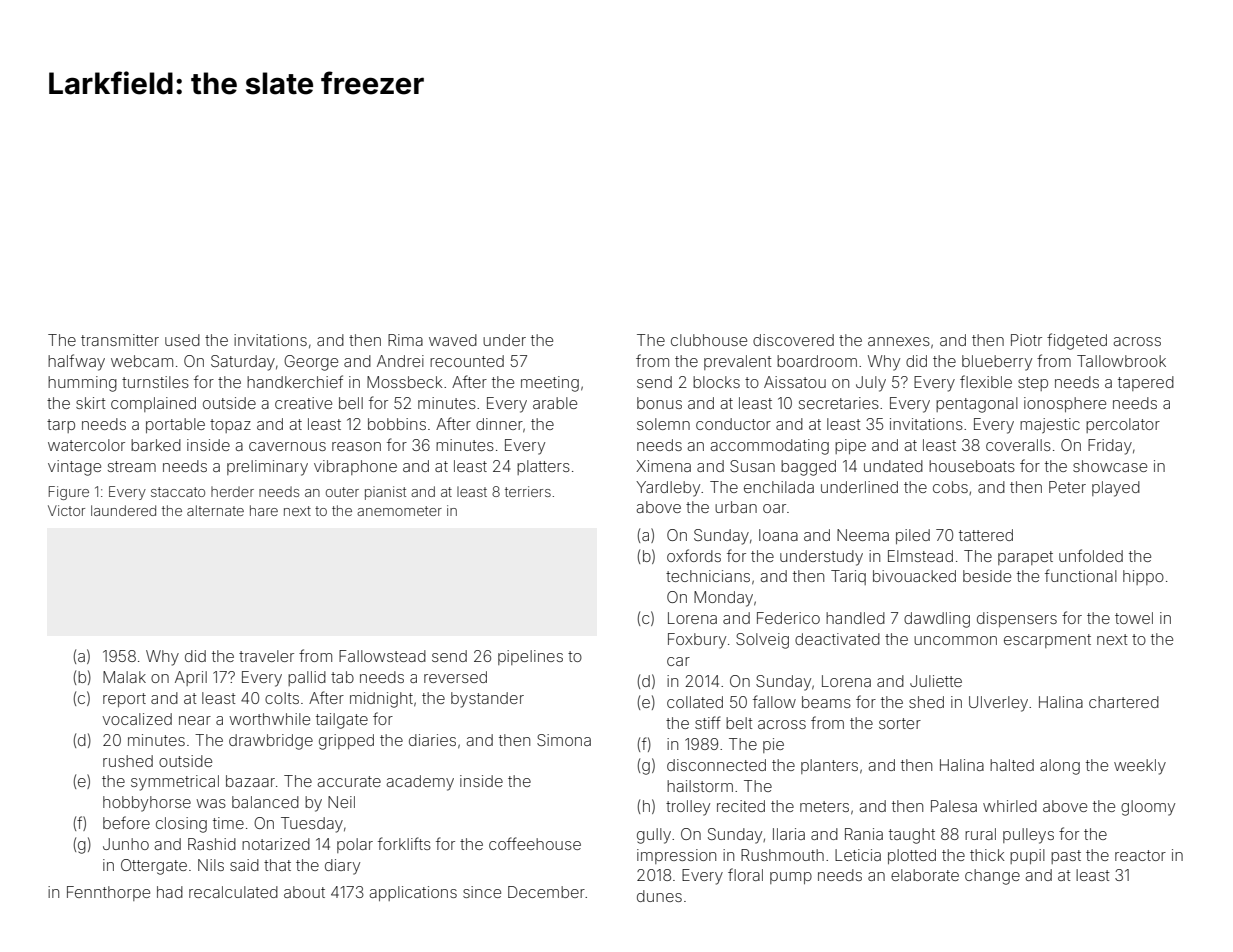 This document has width=1233, height=952. I want to click on Fennthorpe, so click(108, 893).
